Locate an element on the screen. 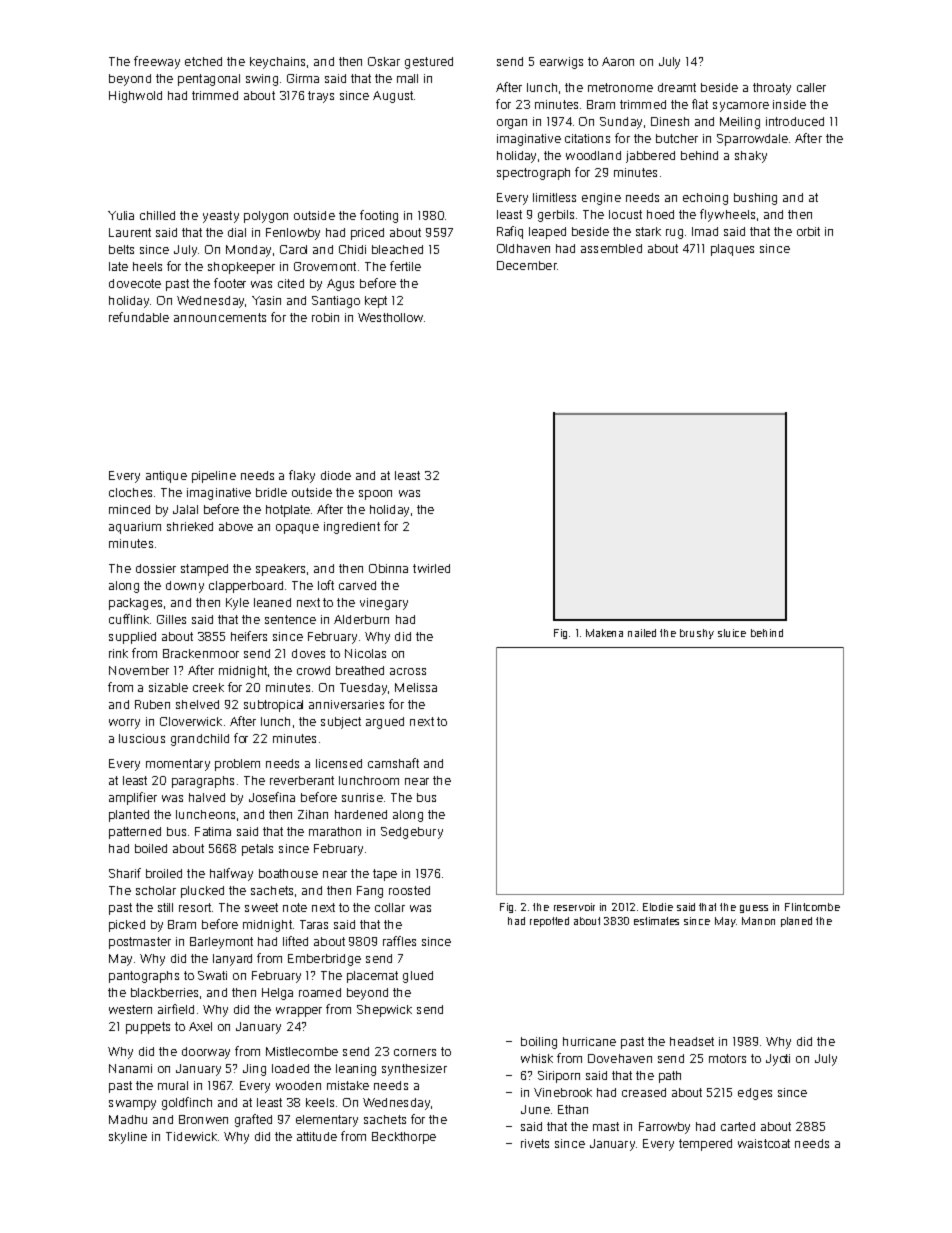 Image resolution: width=952 pixels, height=1233 pixels. Elodie is located at coordinates (658, 907).
